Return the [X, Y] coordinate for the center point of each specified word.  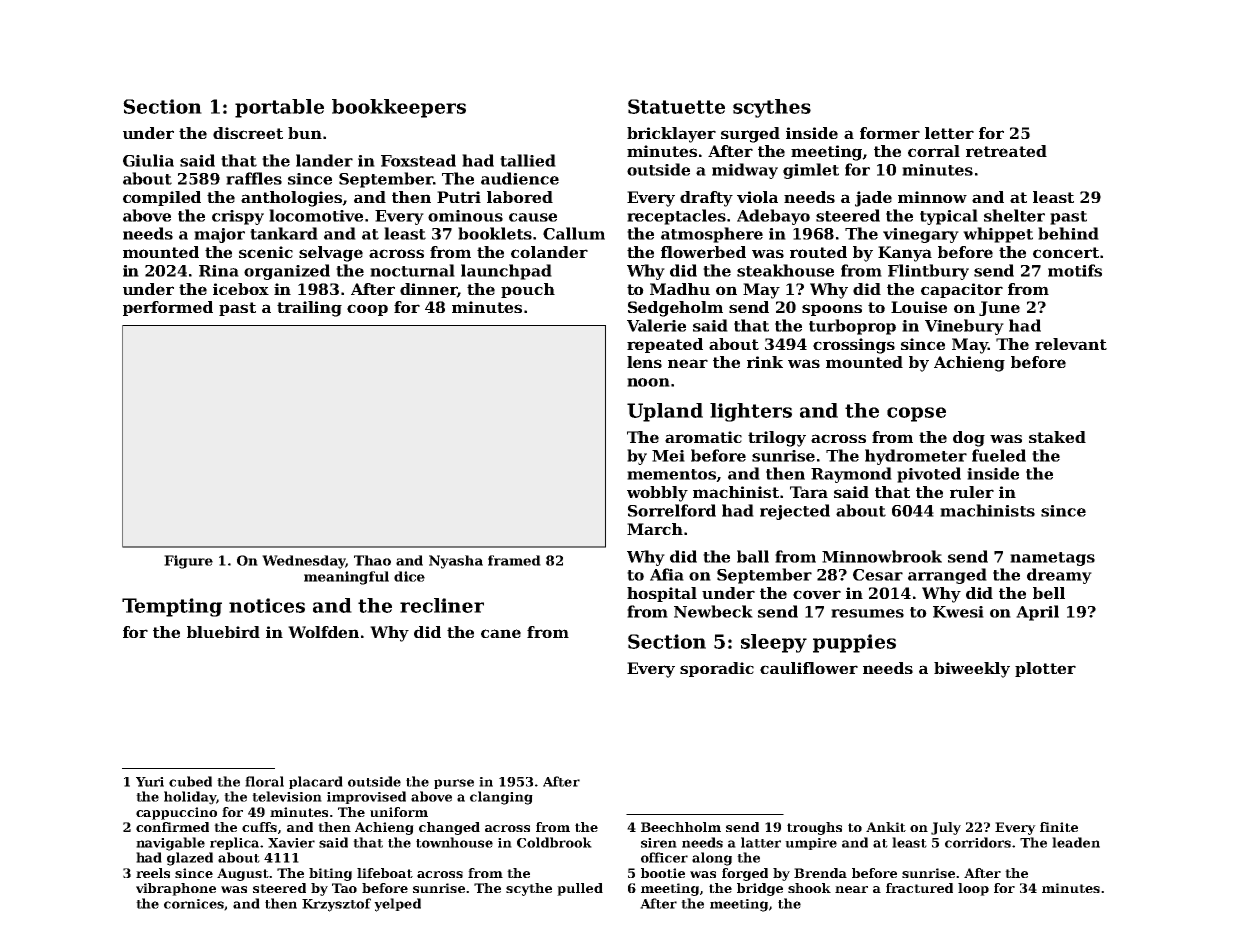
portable [279, 108]
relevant [1071, 344]
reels [153, 873]
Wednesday [304, 562]
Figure [188, 562]
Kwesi [958, 612]
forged [745, 874]
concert [1066, 252]
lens [644, 362]
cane [501, 633]
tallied [528, 160]
